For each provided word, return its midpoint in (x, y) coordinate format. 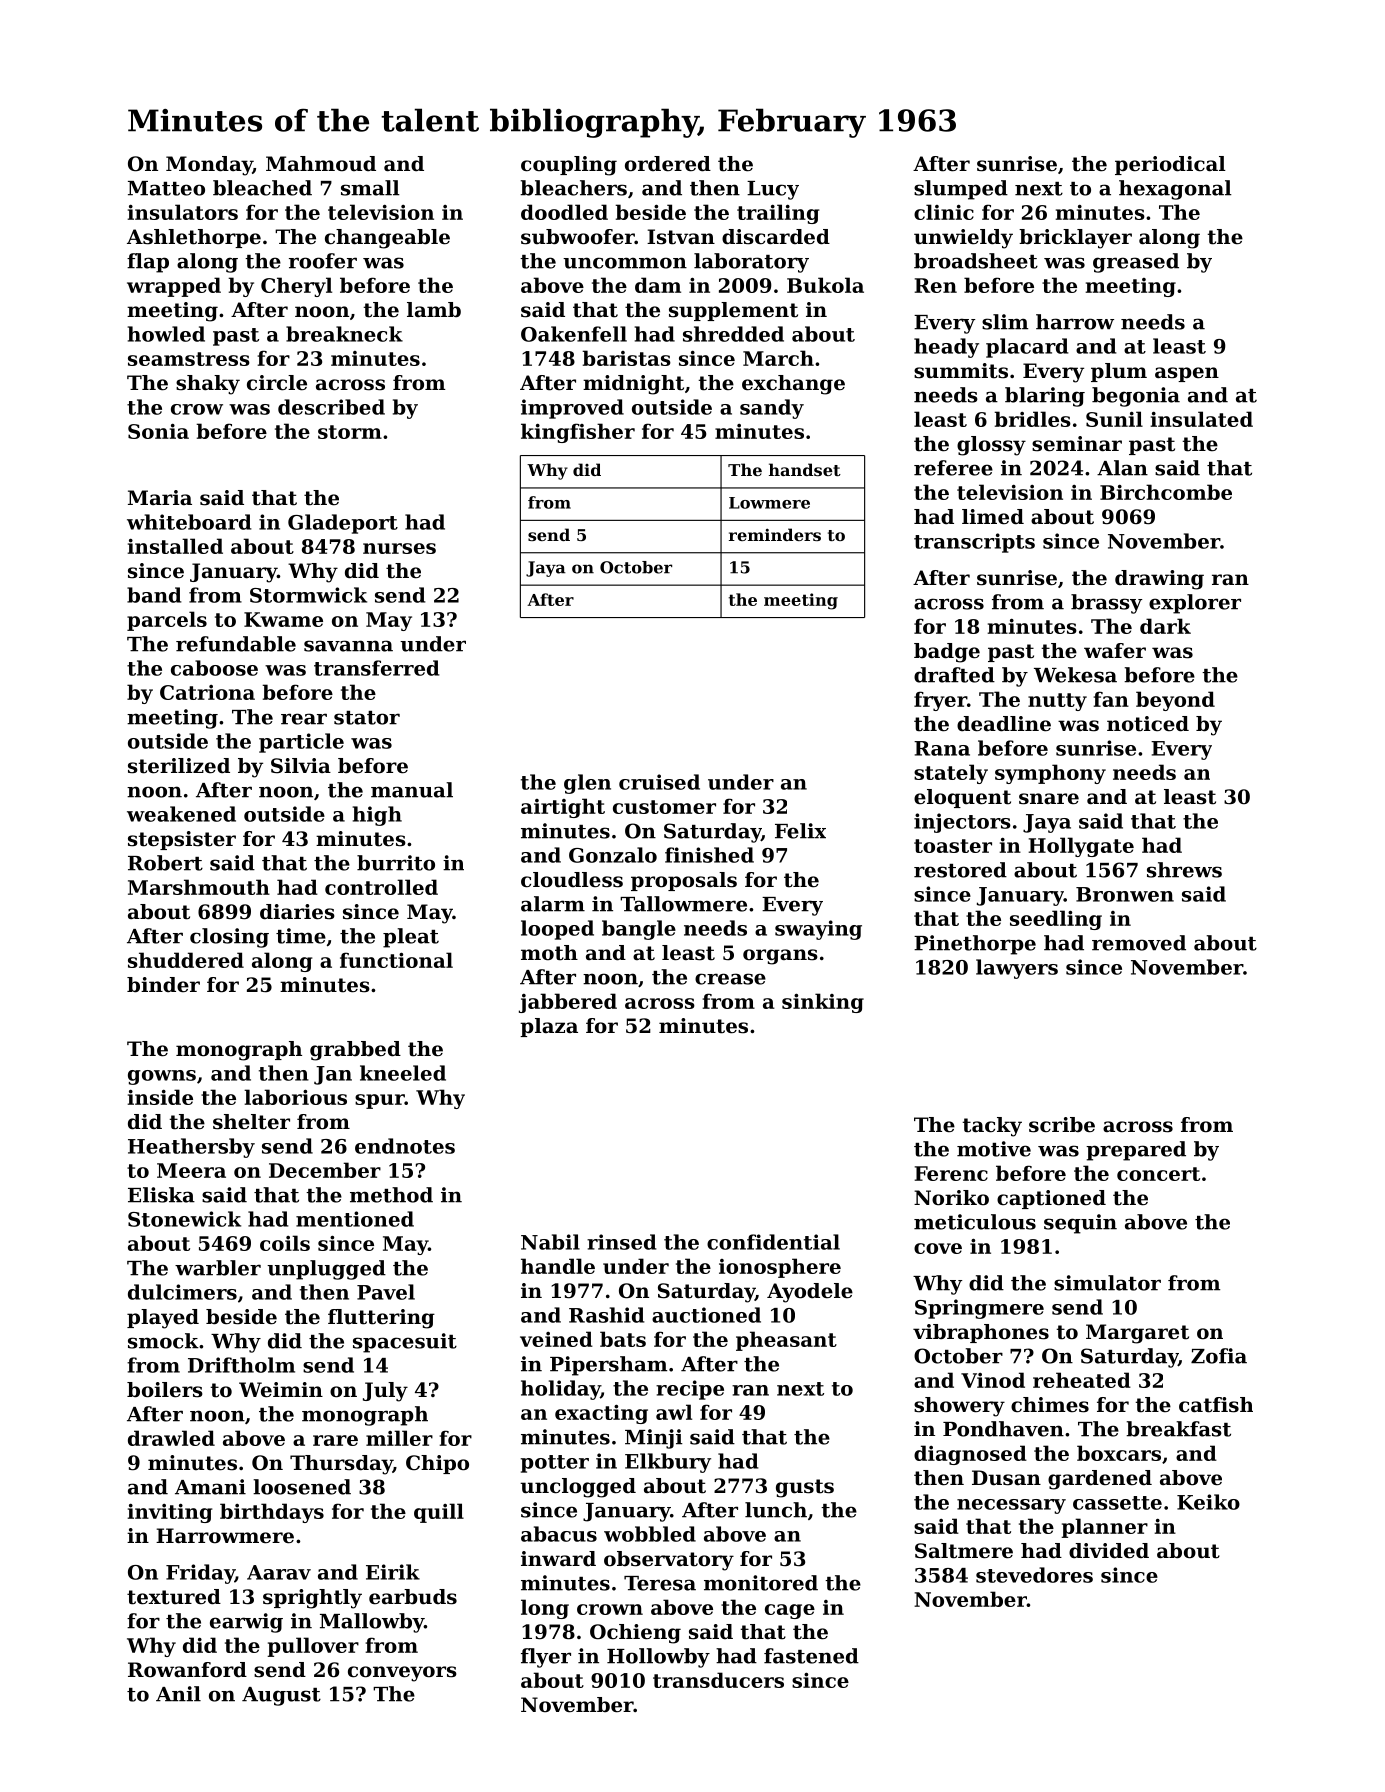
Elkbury (668, 1463)
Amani (210, 1487)
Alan (1122, 468)
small (370, 188)
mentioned (355, 1219)
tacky (992, 1127)
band (154, 595)
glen (587, 784)
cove (938, 1248)
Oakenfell (574, 334)
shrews (1184, 870)
